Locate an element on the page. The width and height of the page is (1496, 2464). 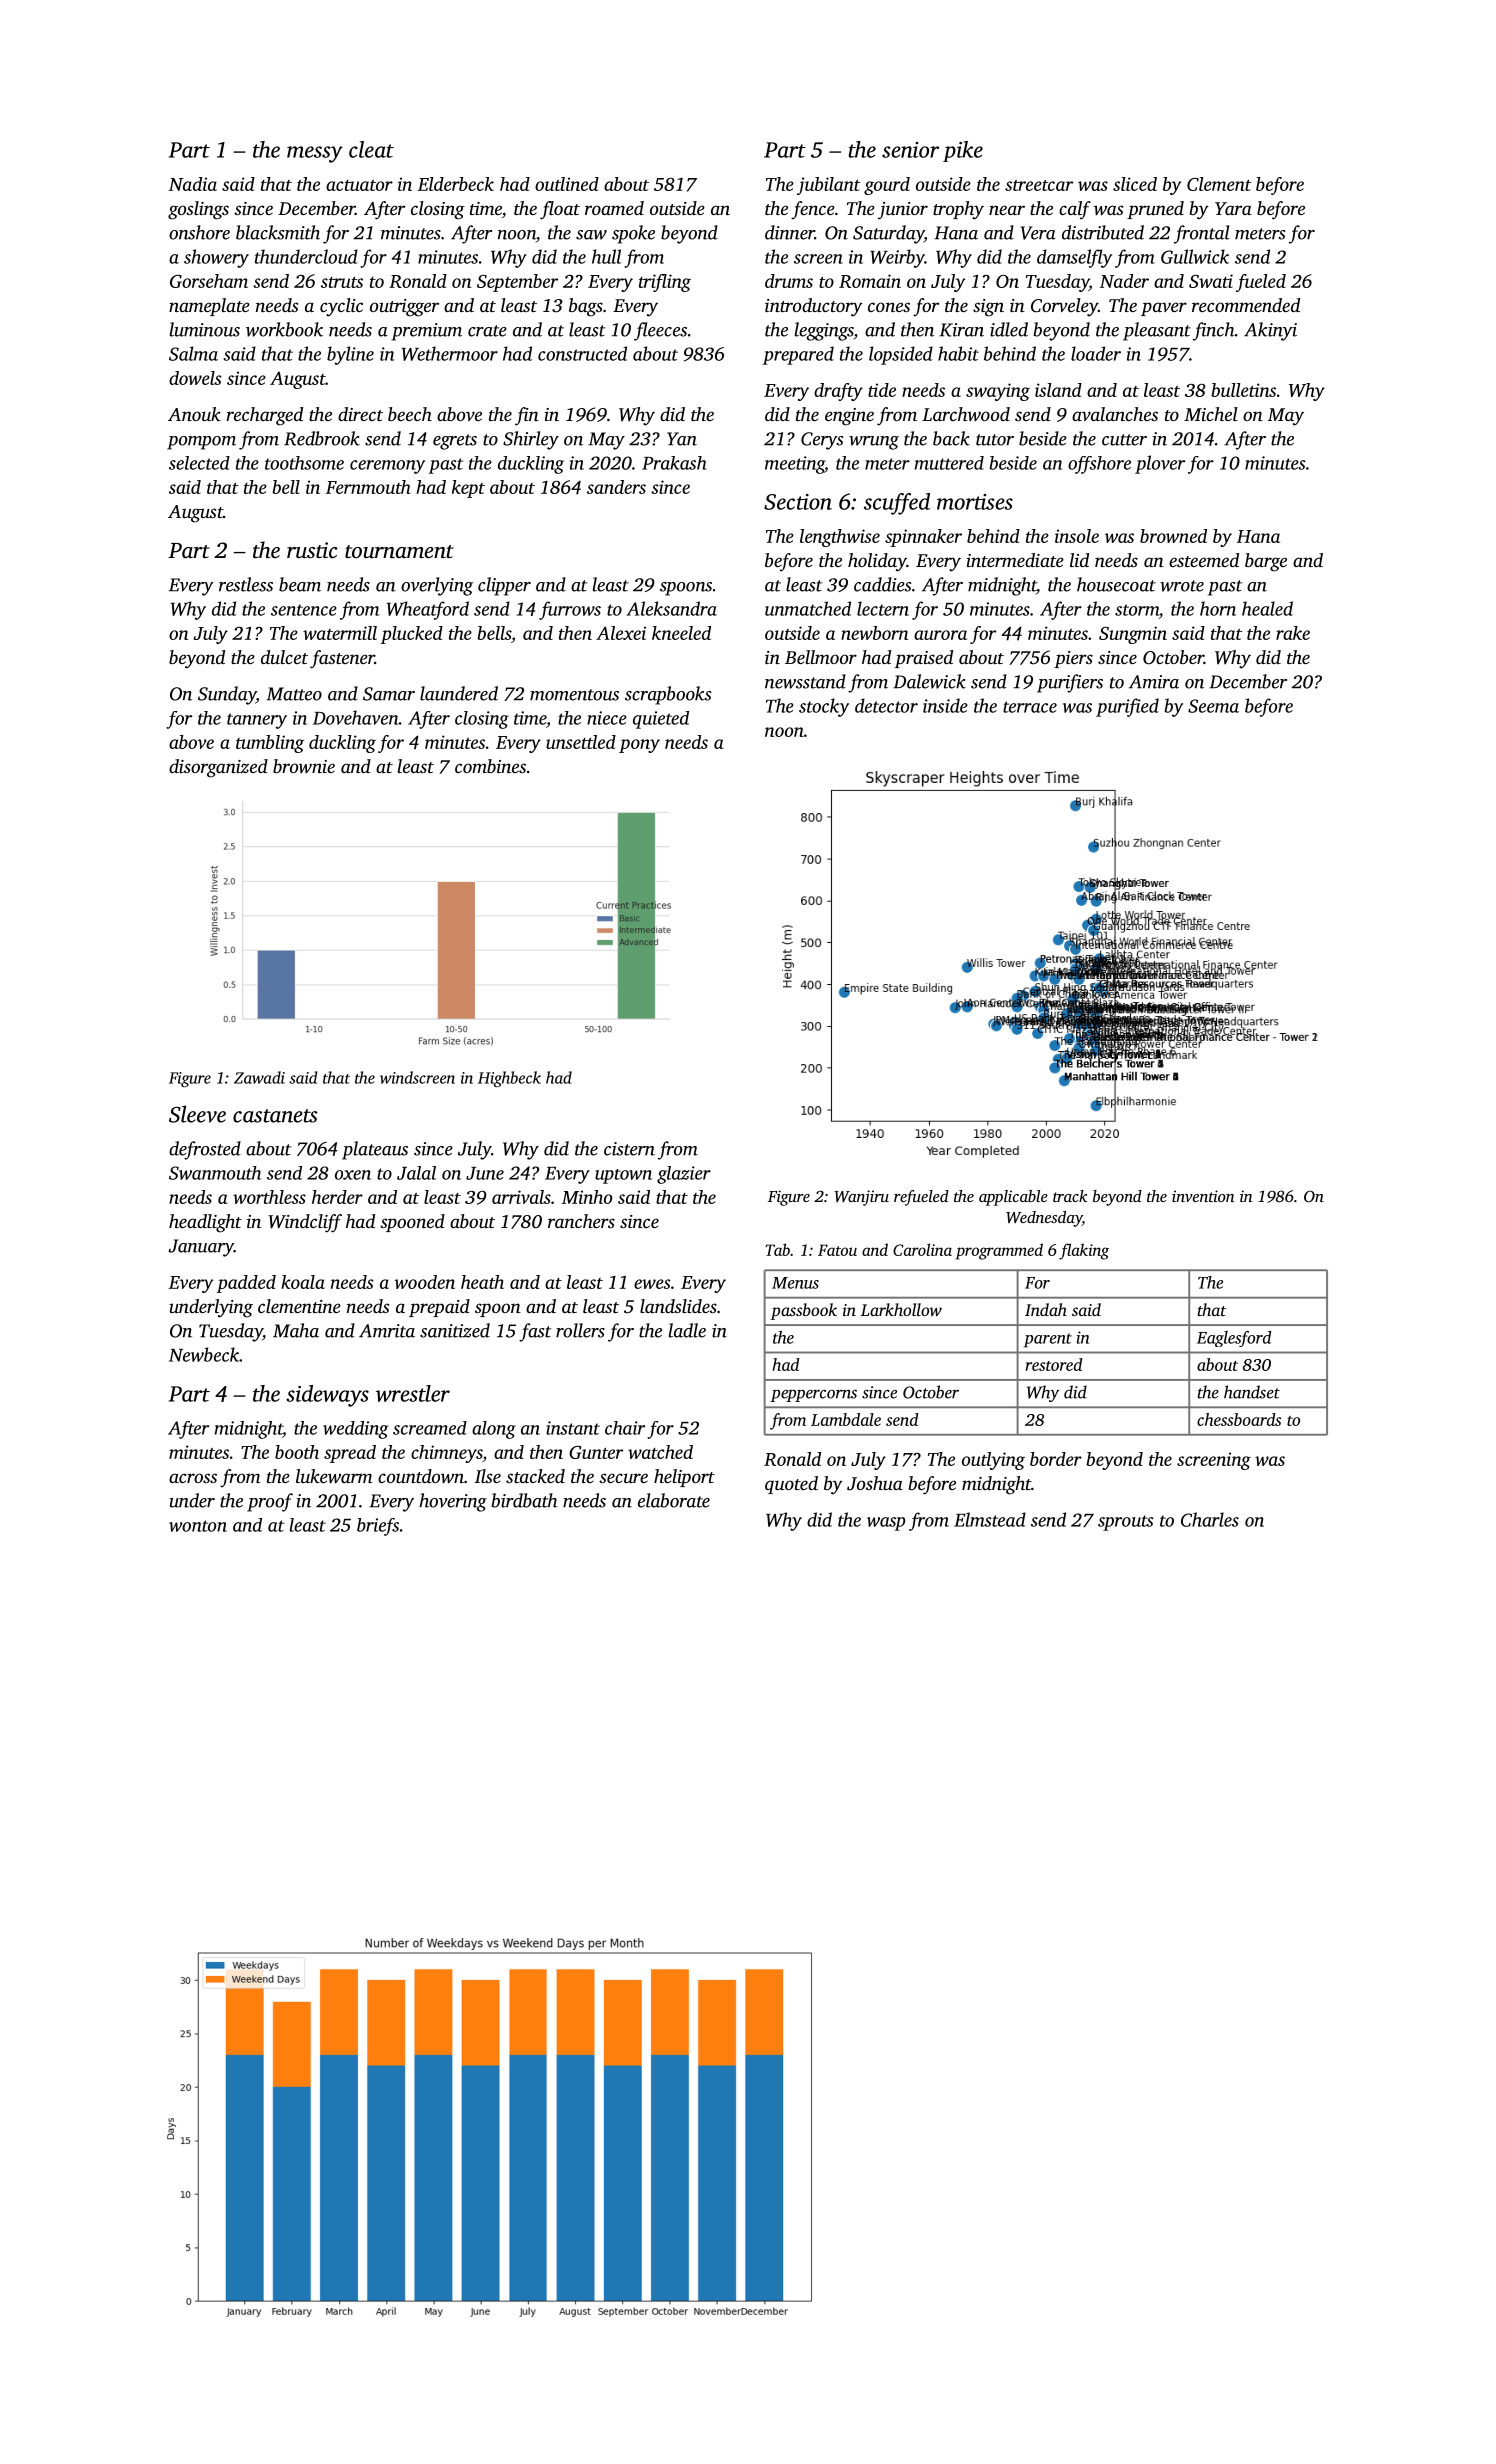
uptown is located at coordinates (623, 1176).
